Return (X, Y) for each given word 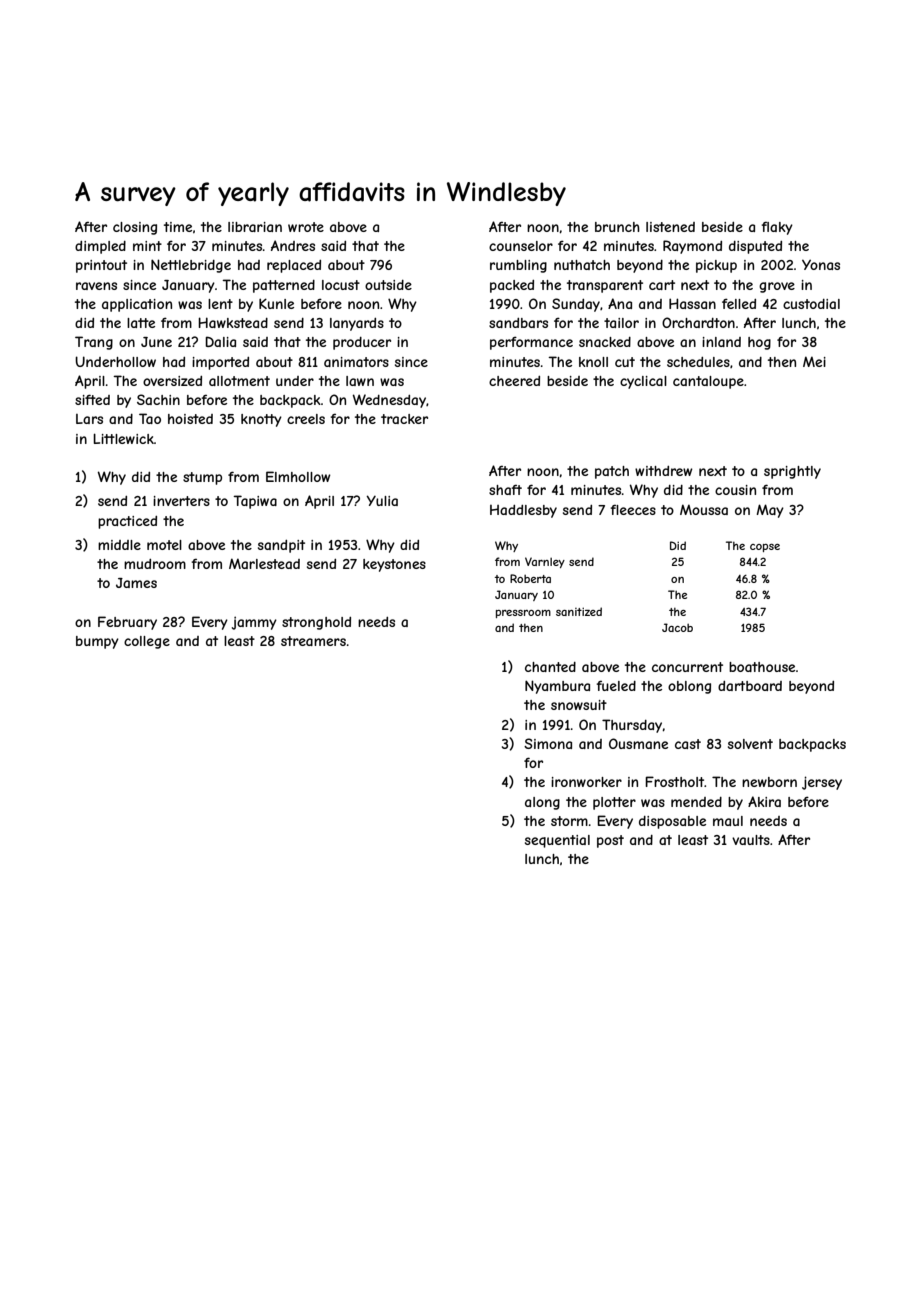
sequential (557, 841)
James (136, 583)
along (542, 803)
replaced (294, 266)
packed (512, 286)
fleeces (633, 509)
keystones (394, 565)
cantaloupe (708, 382)
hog (759, 343)
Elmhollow (298, 476)
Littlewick (123, 438)
